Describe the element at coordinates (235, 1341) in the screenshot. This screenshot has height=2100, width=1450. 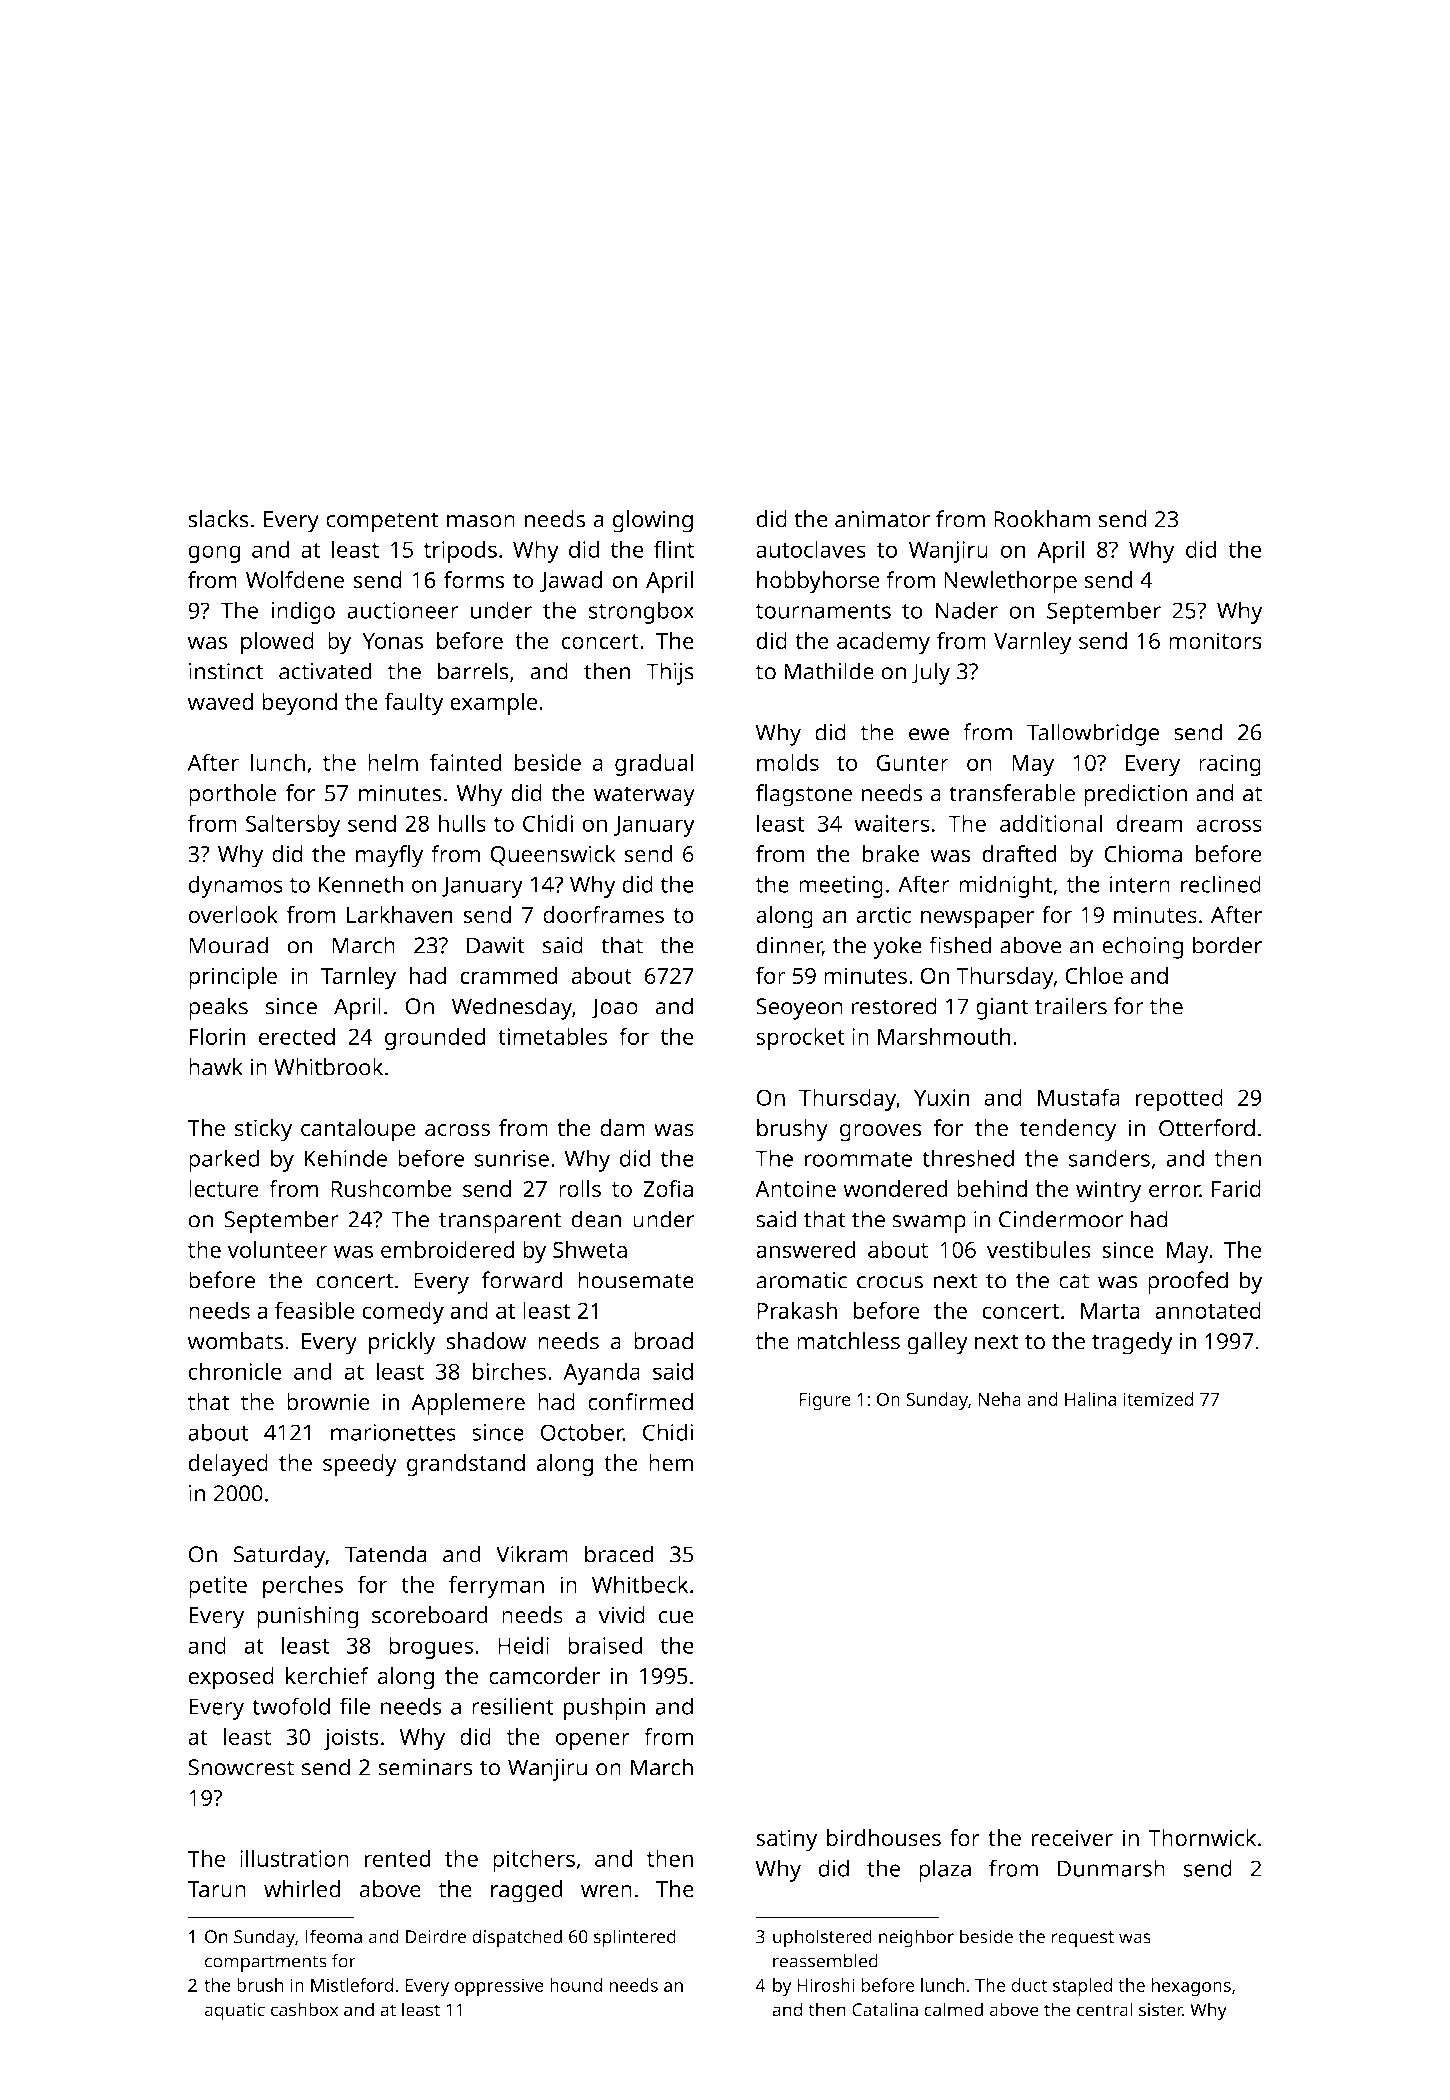
I see `wombats` at that location.
